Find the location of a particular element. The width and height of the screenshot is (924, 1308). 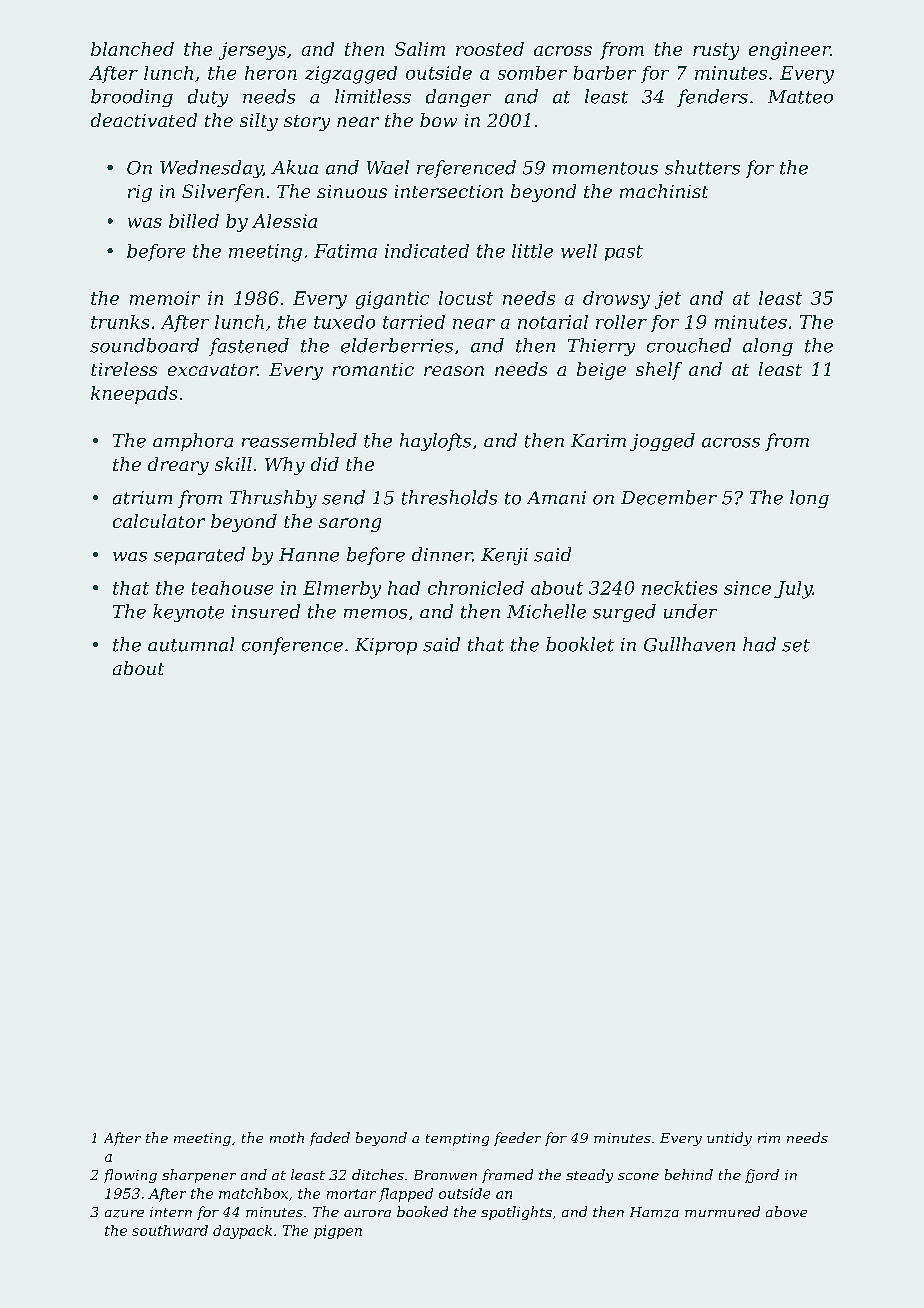

autumnal is located at coordinates (191, 644).
